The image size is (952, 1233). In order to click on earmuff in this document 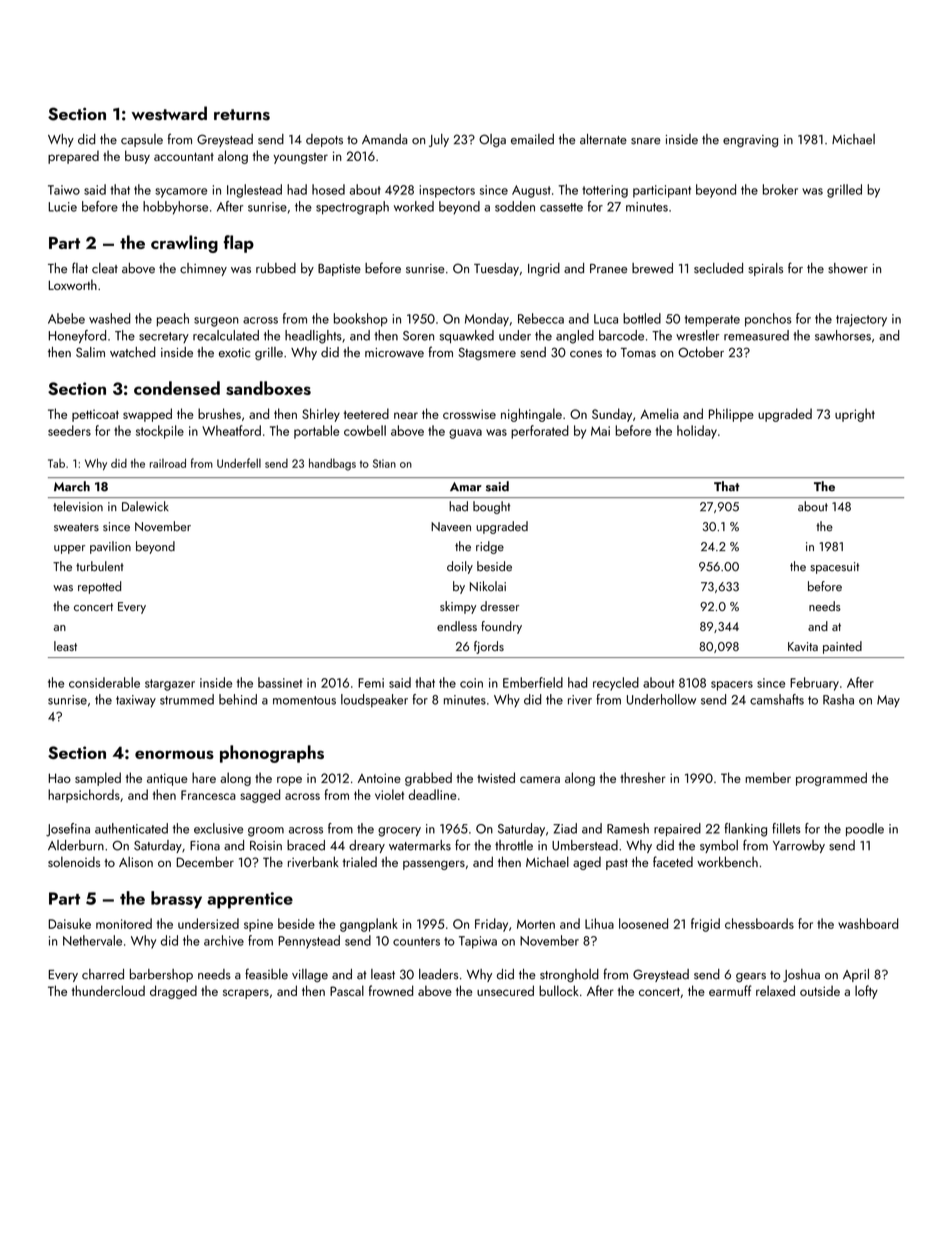, I will do `click(730, 990)`.
